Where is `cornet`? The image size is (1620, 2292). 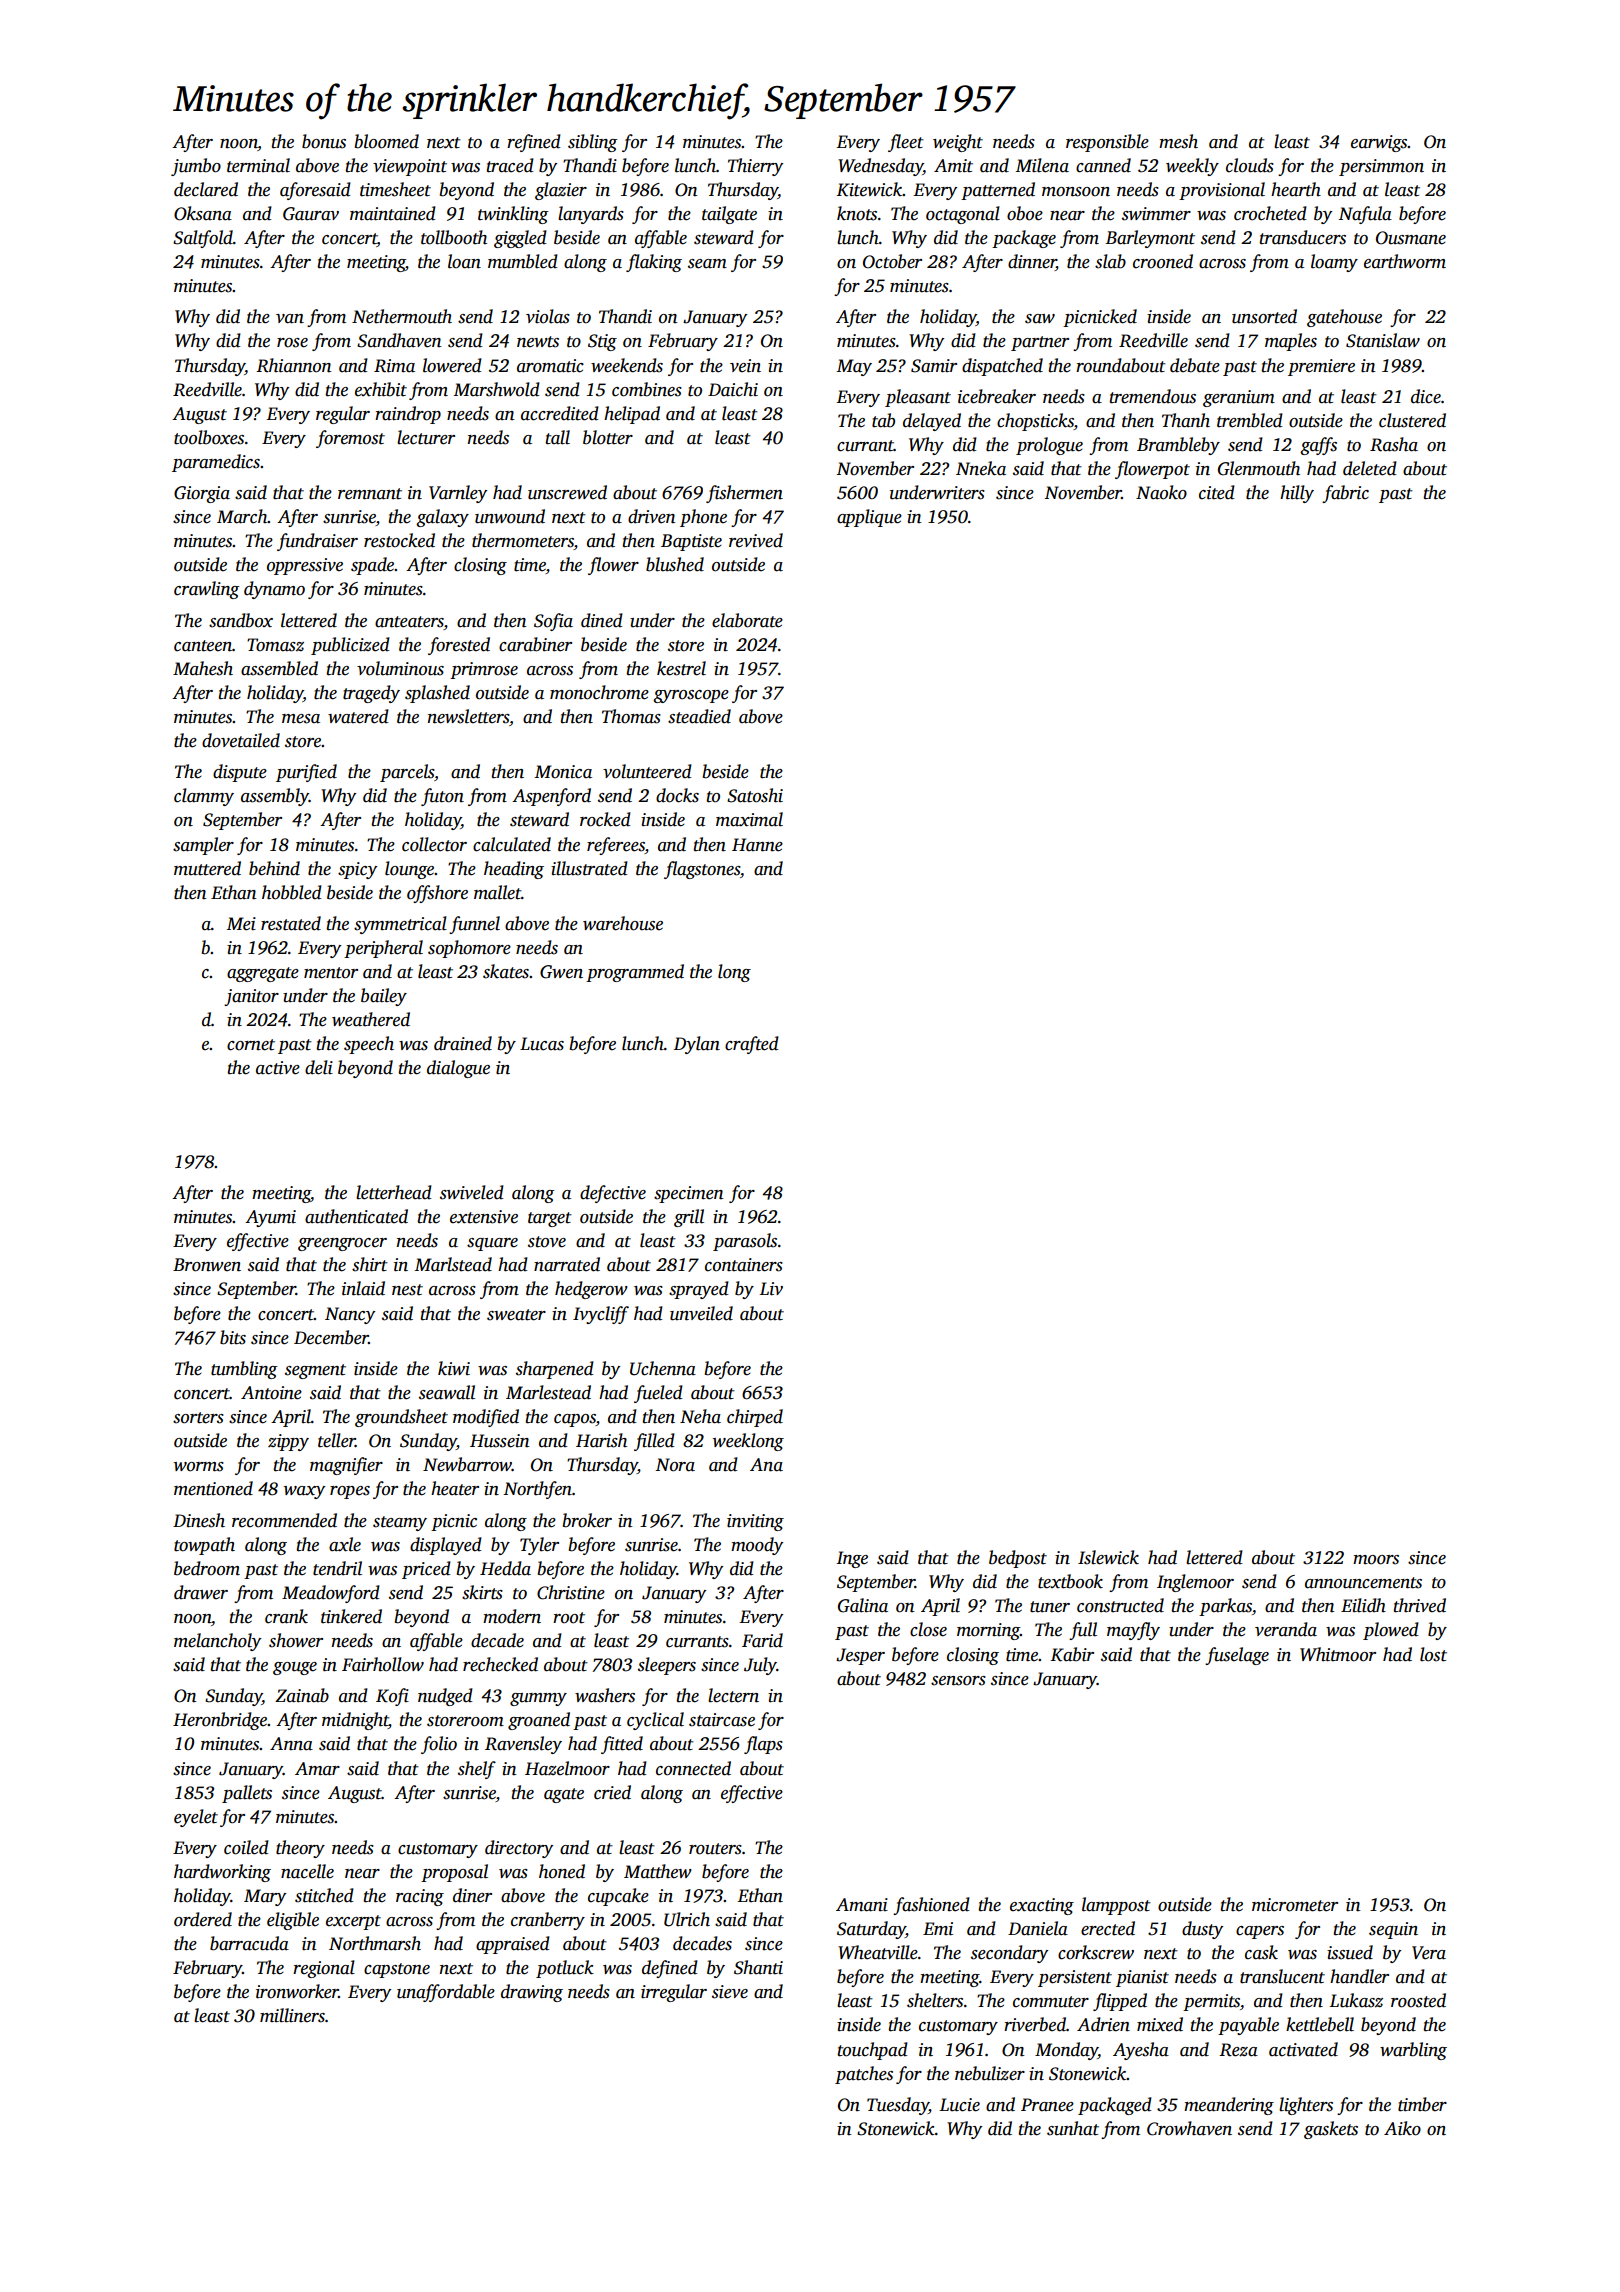
cornet is located at coordinates (251, 1045).
